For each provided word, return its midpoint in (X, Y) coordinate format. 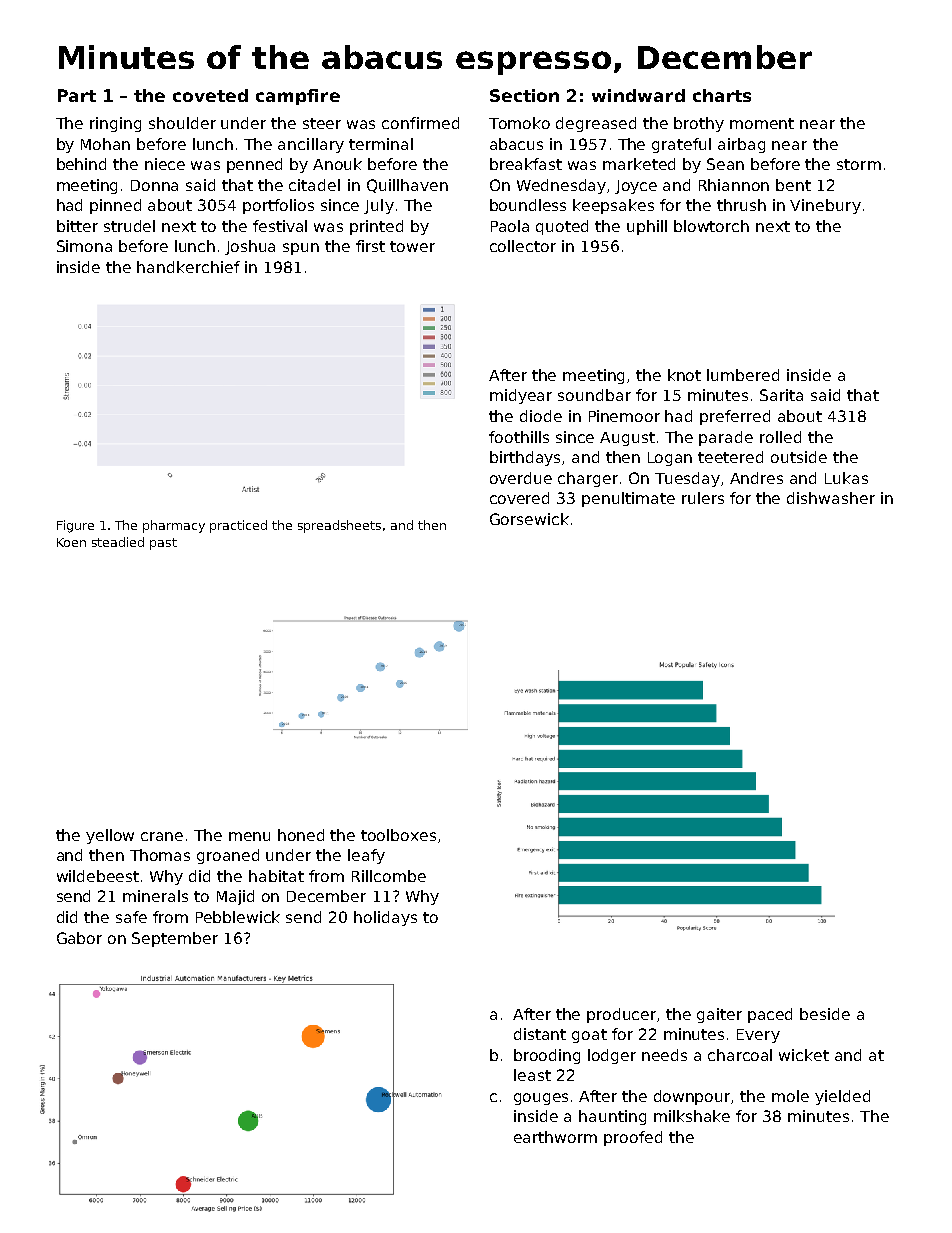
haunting (612, 1117)
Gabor (79, 938)
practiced (238, 526)
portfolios (278, 206)
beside (825, 1014)
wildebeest (98, 876)
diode (541, 416)
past (163, 544)
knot (684, 375)
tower (412, 246)
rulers (703, 498)
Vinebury (825, 206)
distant (540, 1034)
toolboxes (398, 835)
